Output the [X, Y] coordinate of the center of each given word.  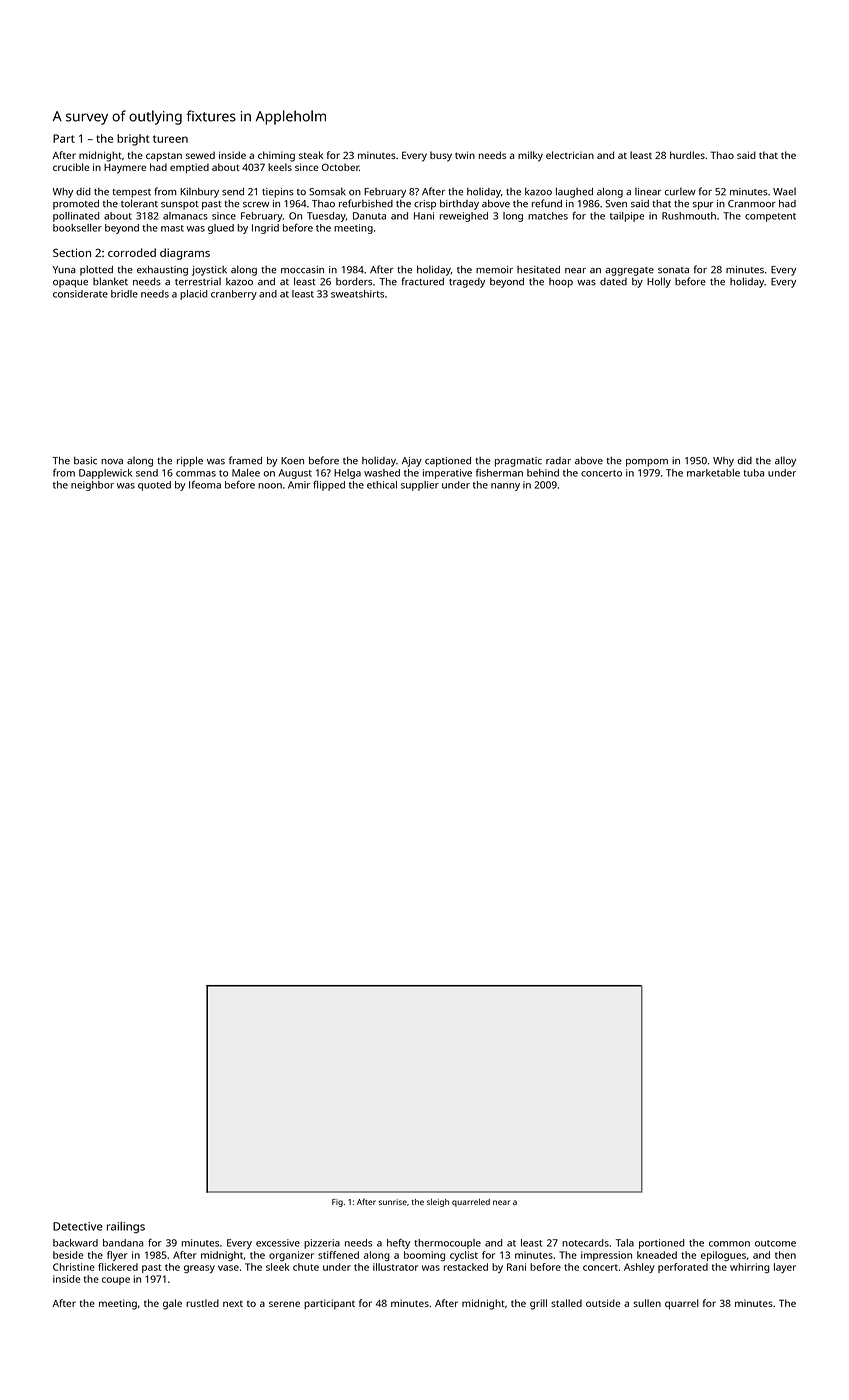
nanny [505, 487]
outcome [775, 1243]
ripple [190, 461]
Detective [78, 1226]
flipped [329, 486]
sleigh [438, 1203]
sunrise [392, 1202]
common [729, 1244]
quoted [154, 486]
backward [75, 1243]
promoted [76, 205]
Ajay [412, 462]
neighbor [92, 486]
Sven [616, 204]
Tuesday [326, 217]
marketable [713, 473]
